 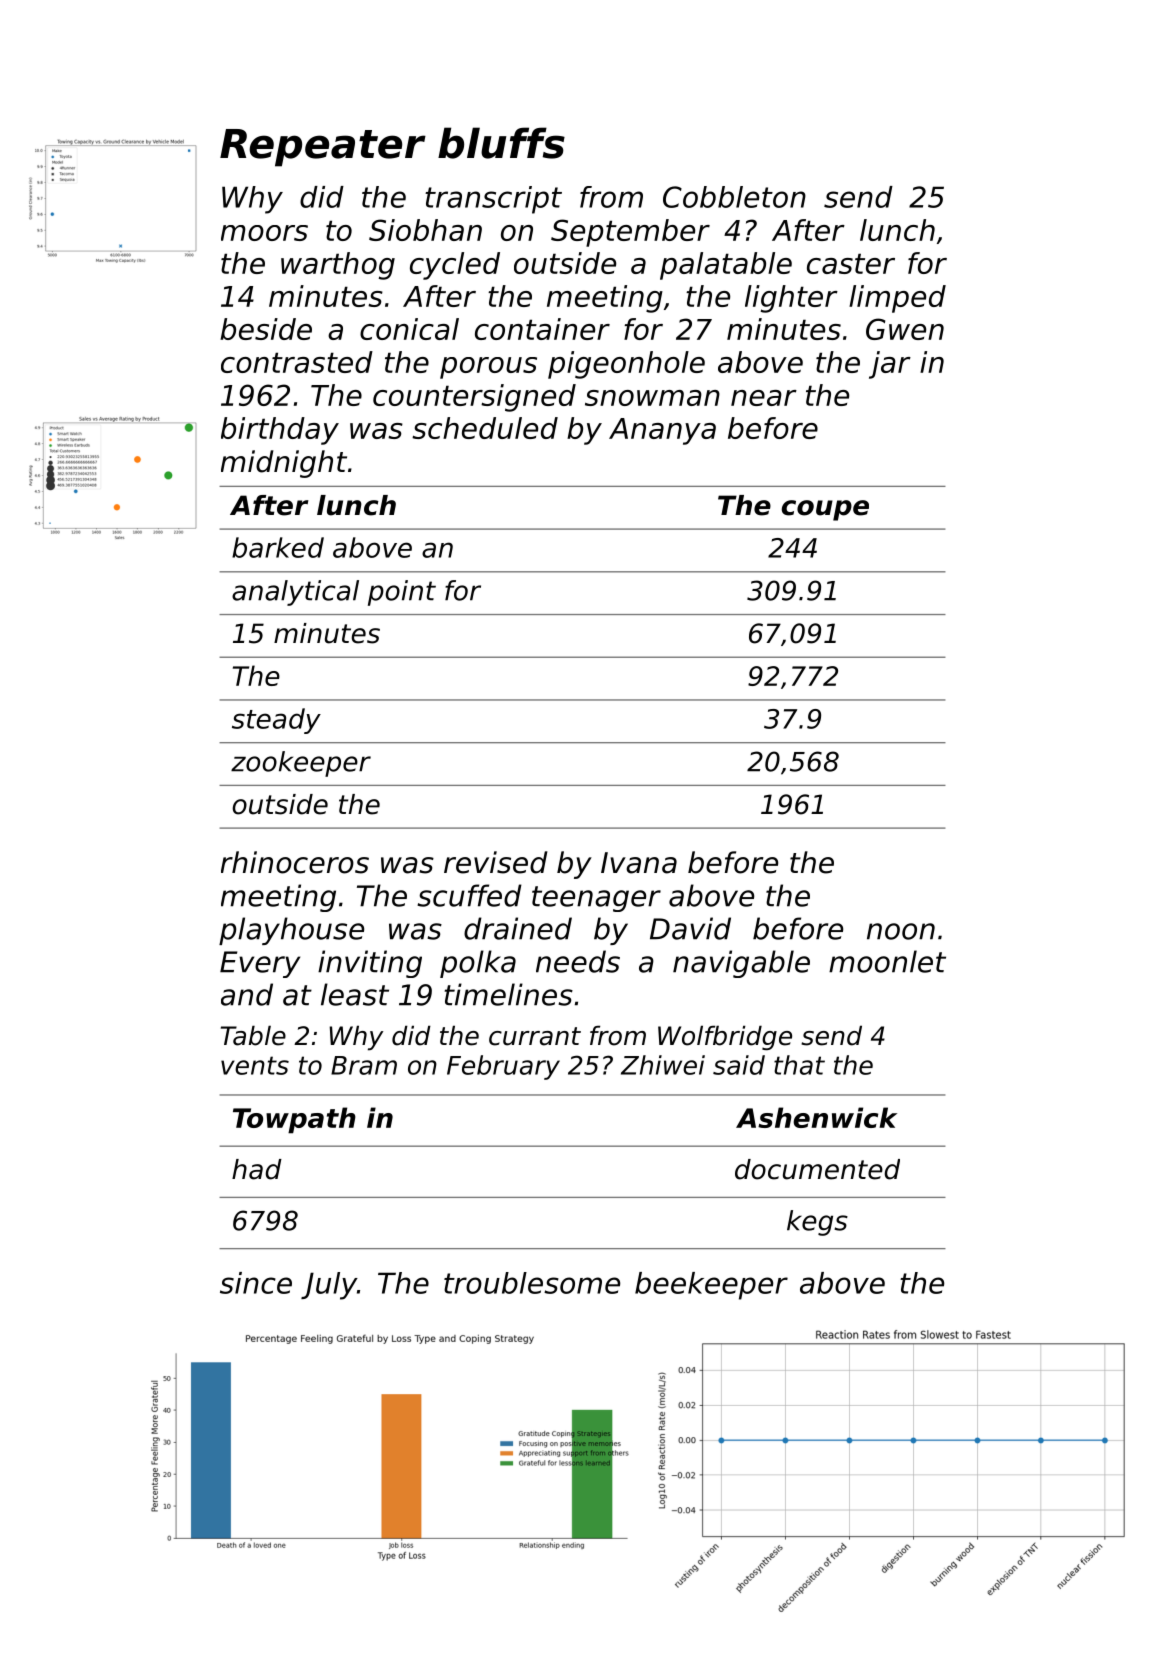 I want to click on Towpath, so click(x=294, y=1120).
